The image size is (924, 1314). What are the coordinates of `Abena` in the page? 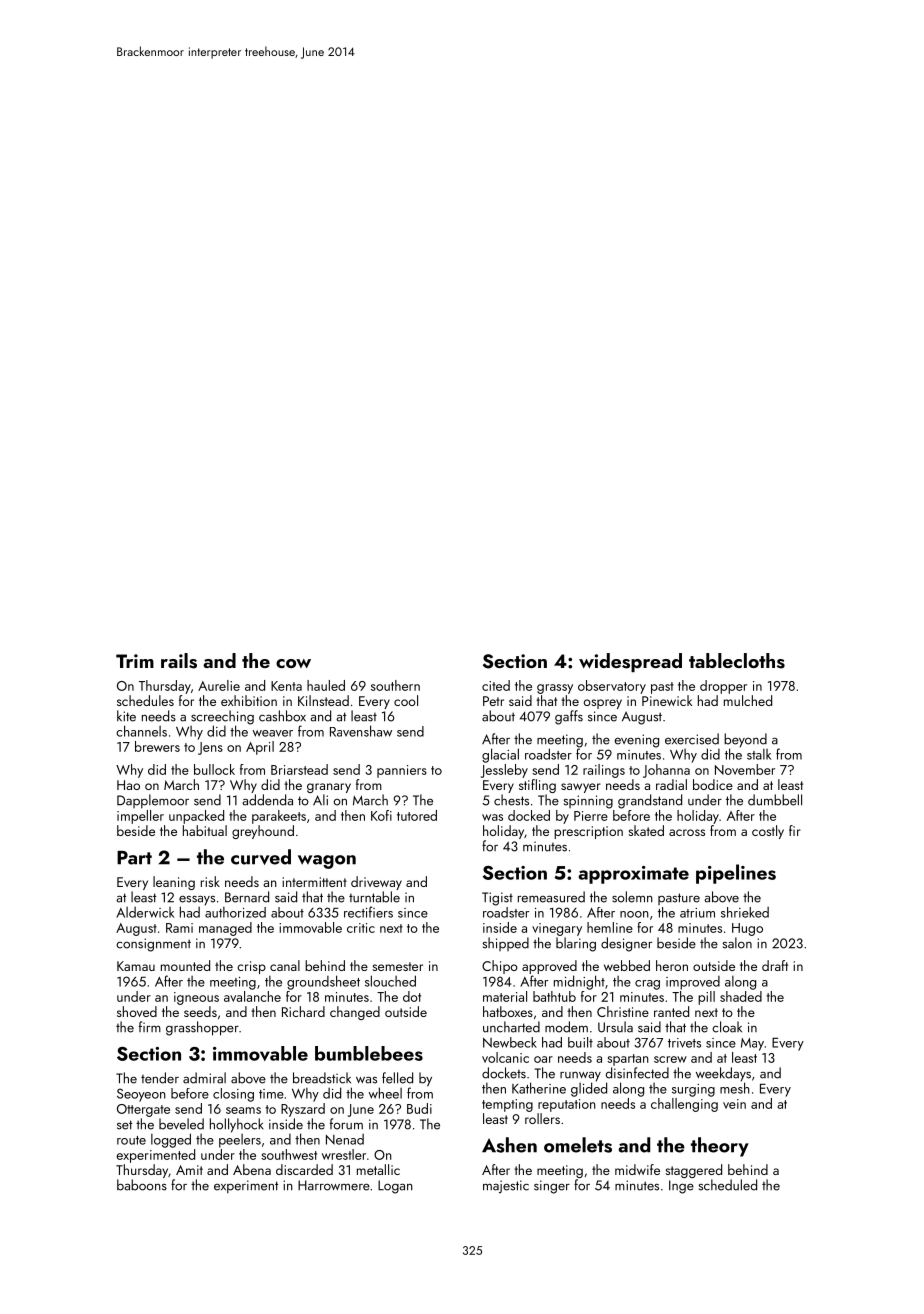 It's located at (252, 1169).
